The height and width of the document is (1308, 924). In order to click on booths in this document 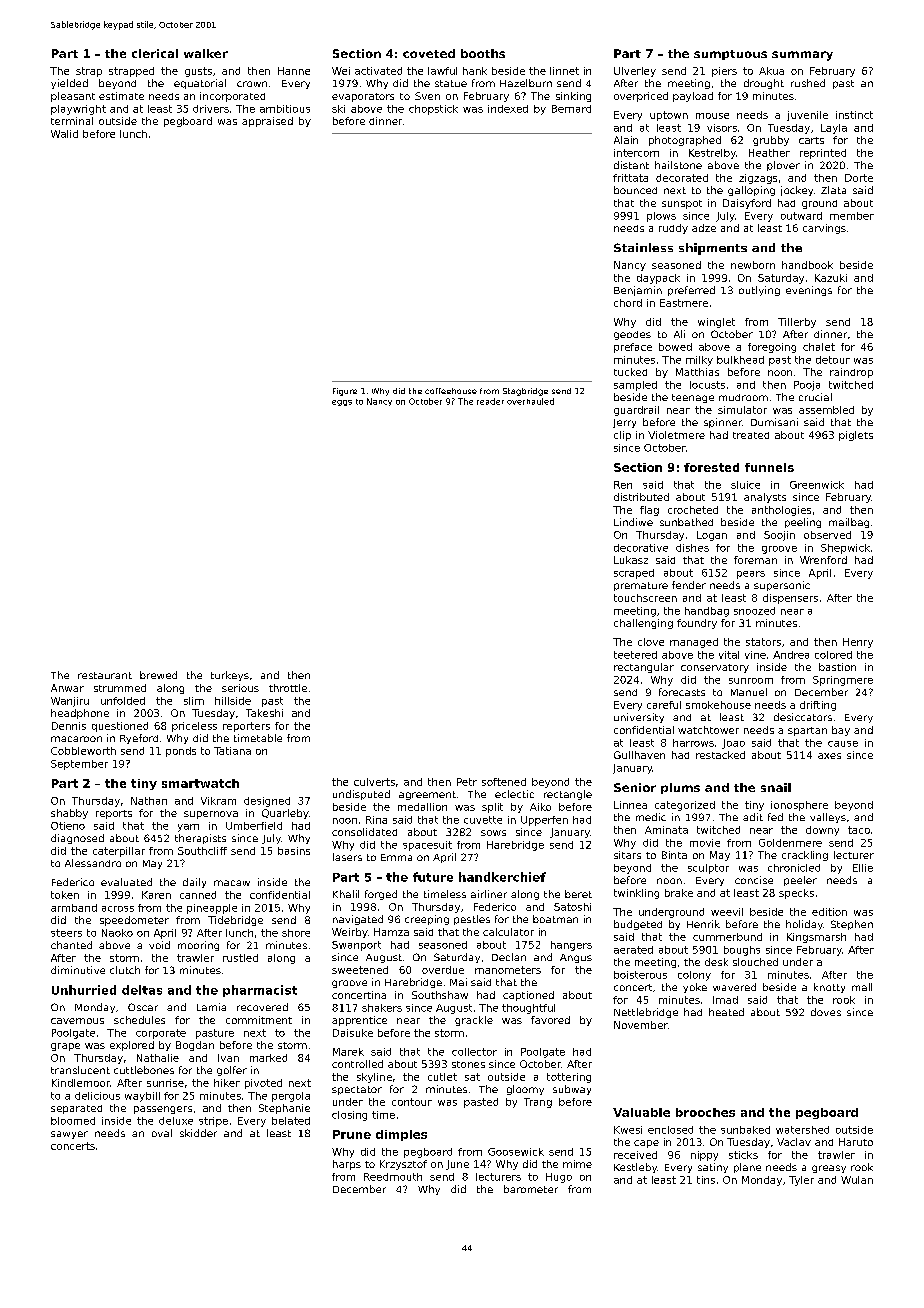, I will do `click(483, 53)`.
